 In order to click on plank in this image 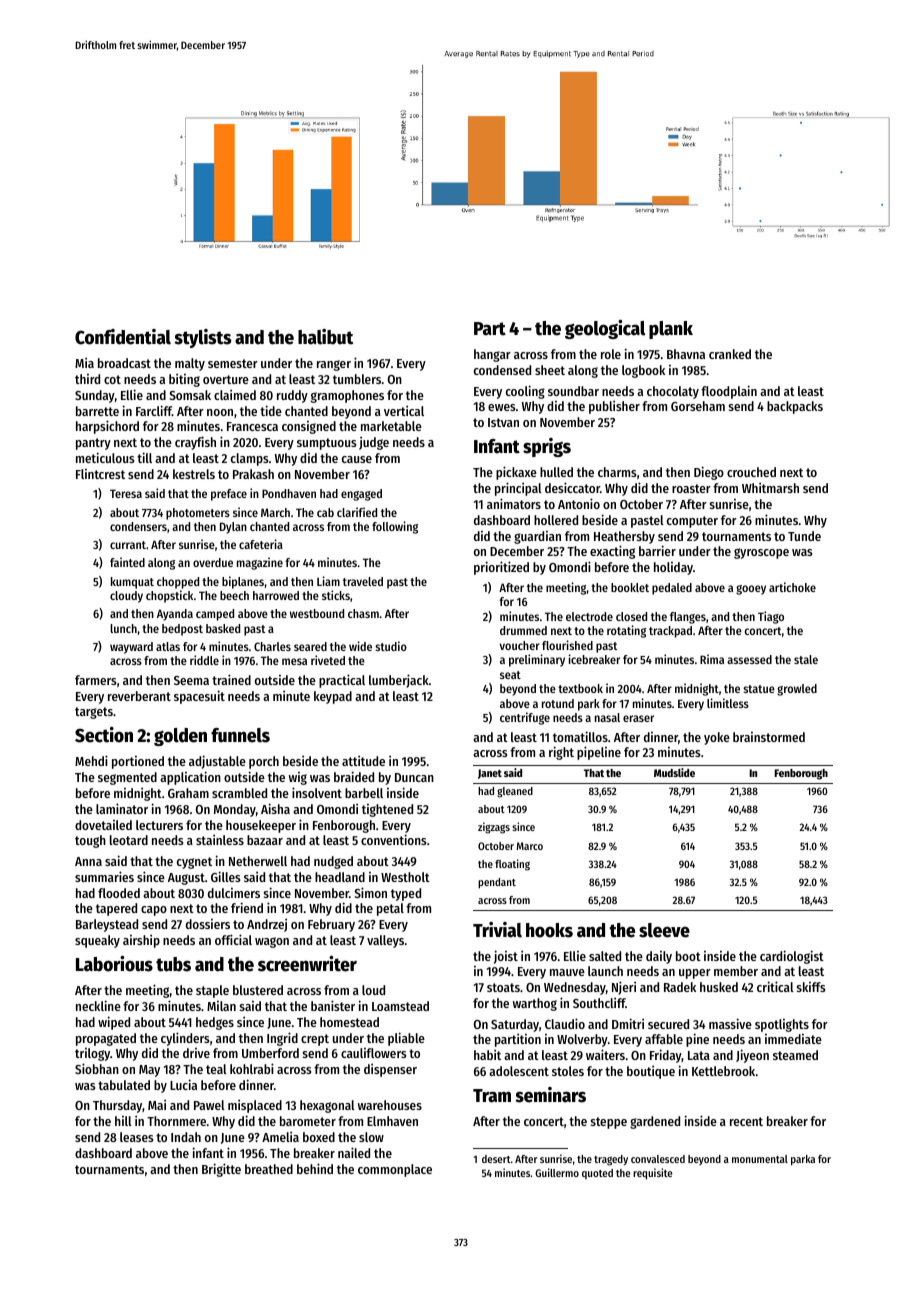, I will do `click(671, 330)`.
